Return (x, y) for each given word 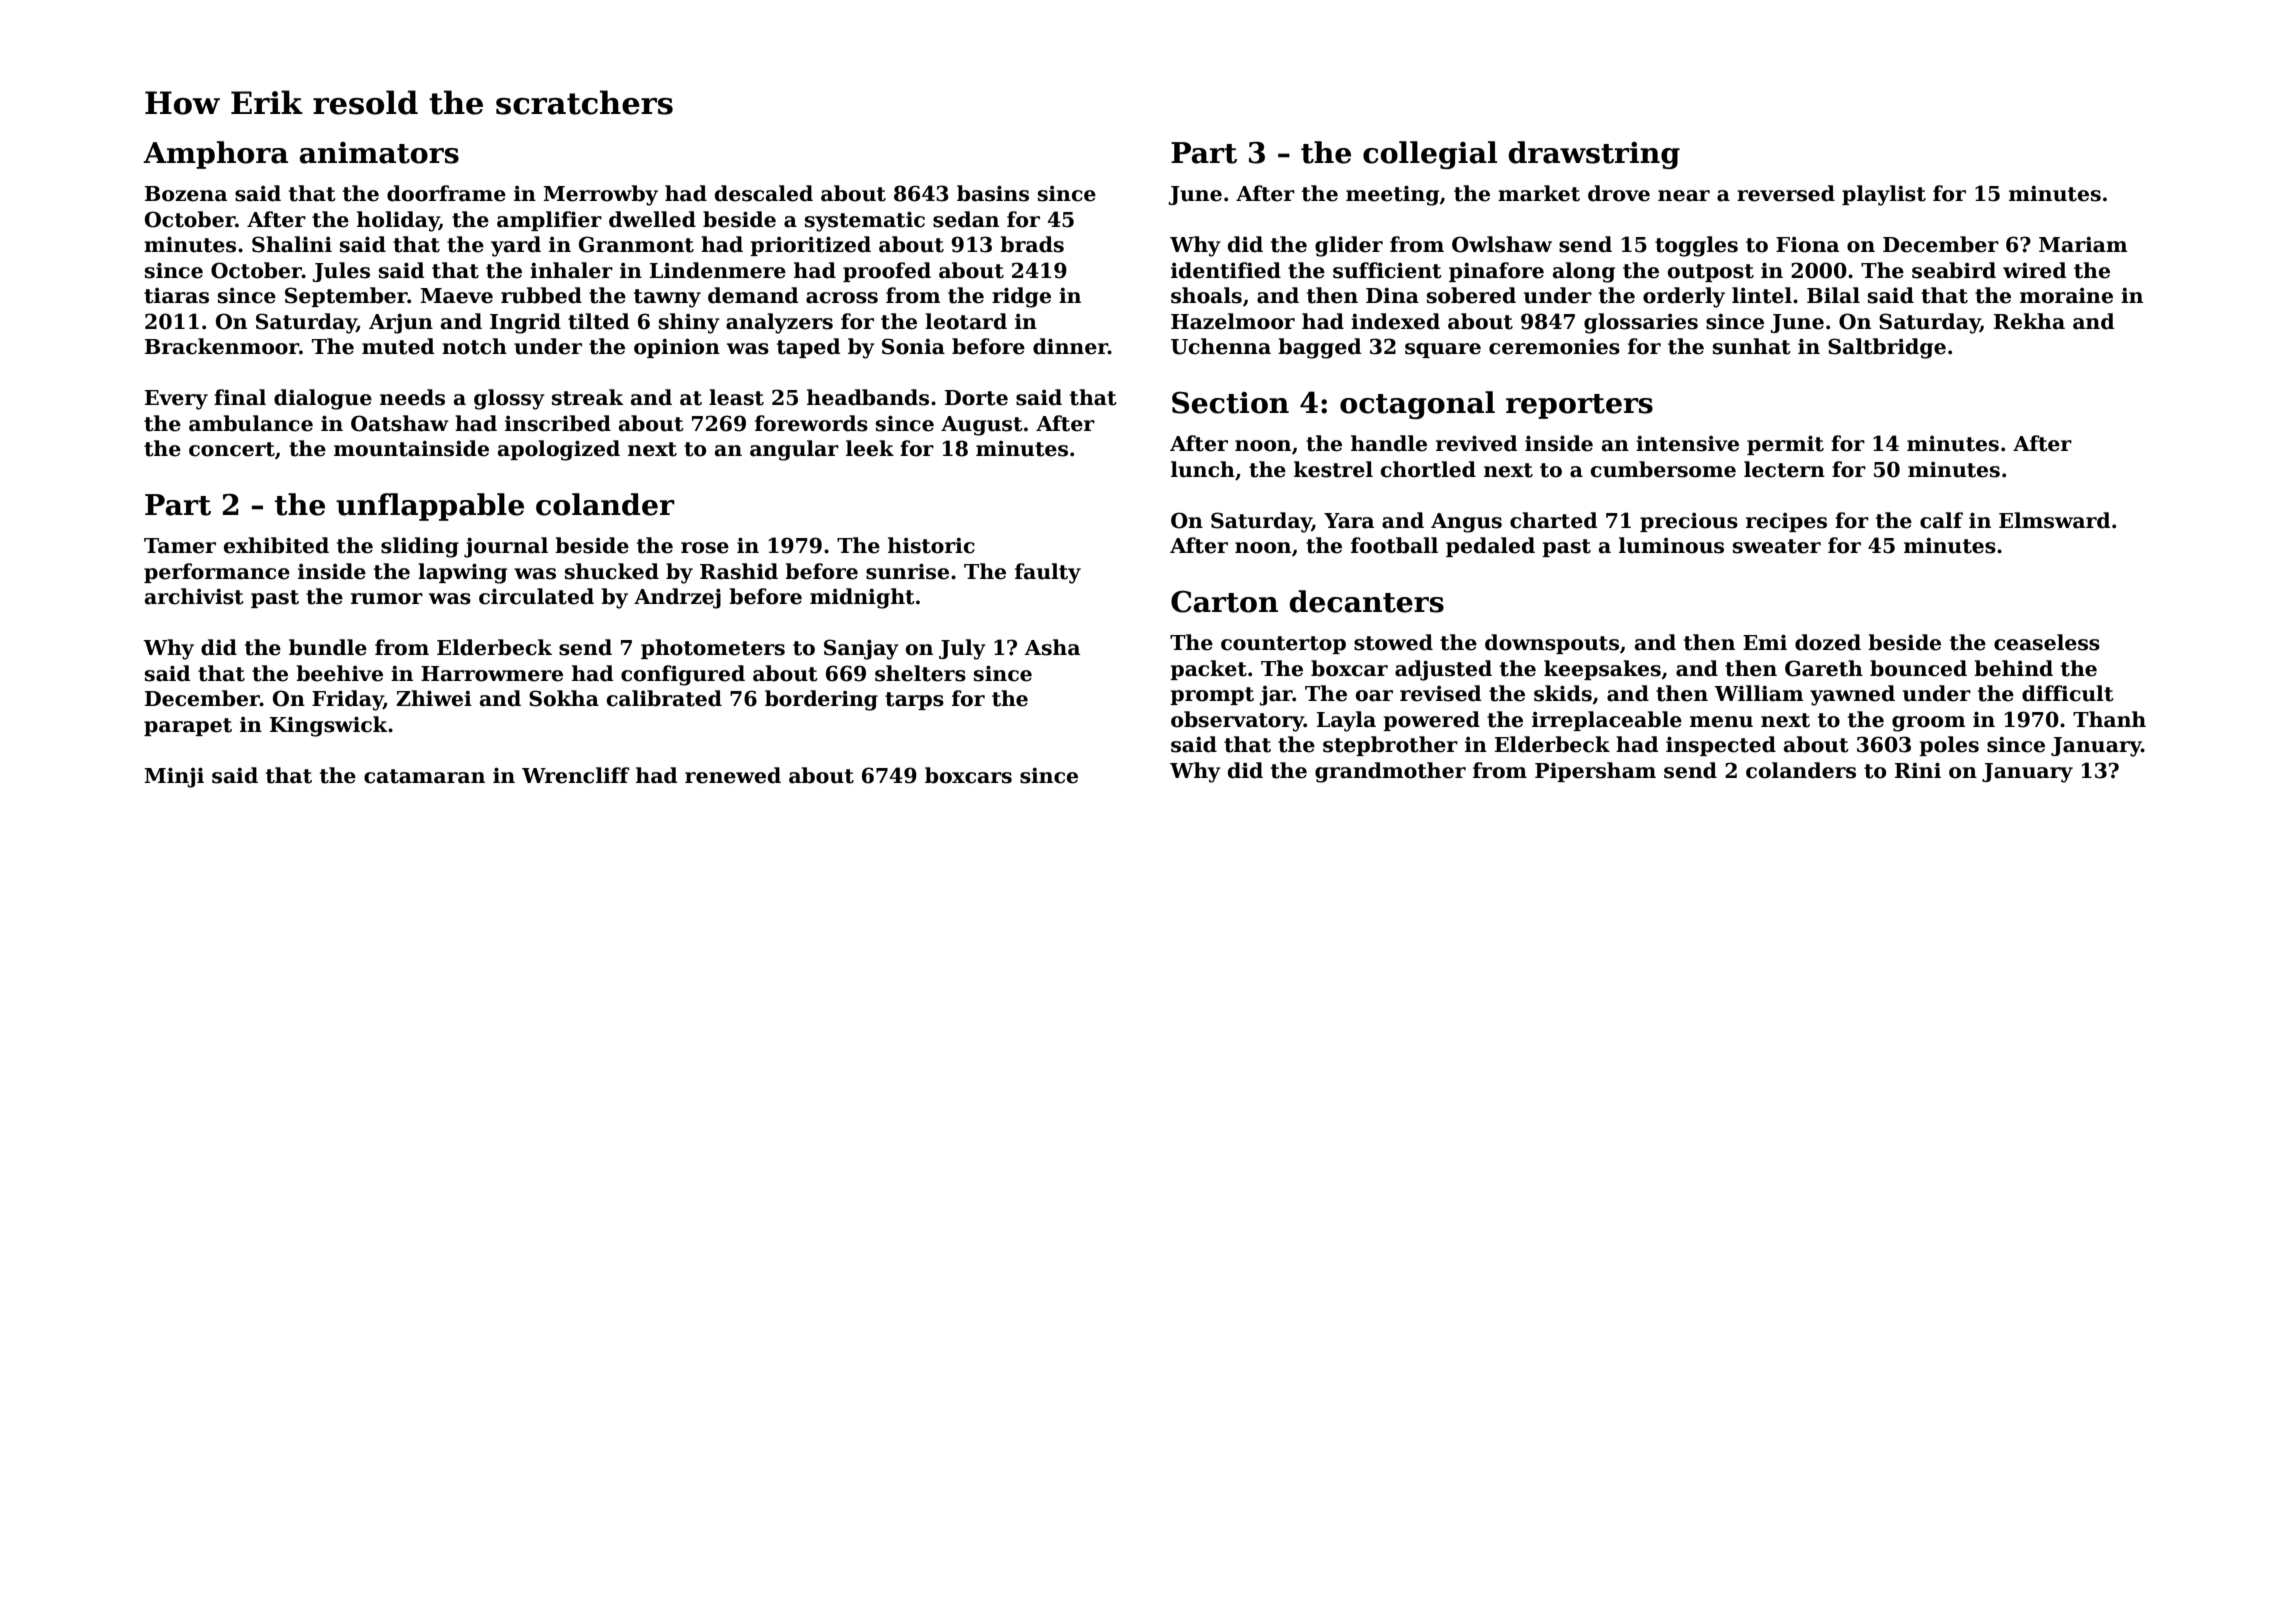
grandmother (1390, 772)
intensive (1687, 444)
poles (1949, 746)
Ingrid (525, 323)
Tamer (180, 546)
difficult (2068, 693)
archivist (194, 596)
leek (870, 448)
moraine (2066, 296)
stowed (1393, 642)
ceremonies (1554, 347)
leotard (966, 321)
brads (1032, 244)
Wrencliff (576, 775)
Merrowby (601, 195)
